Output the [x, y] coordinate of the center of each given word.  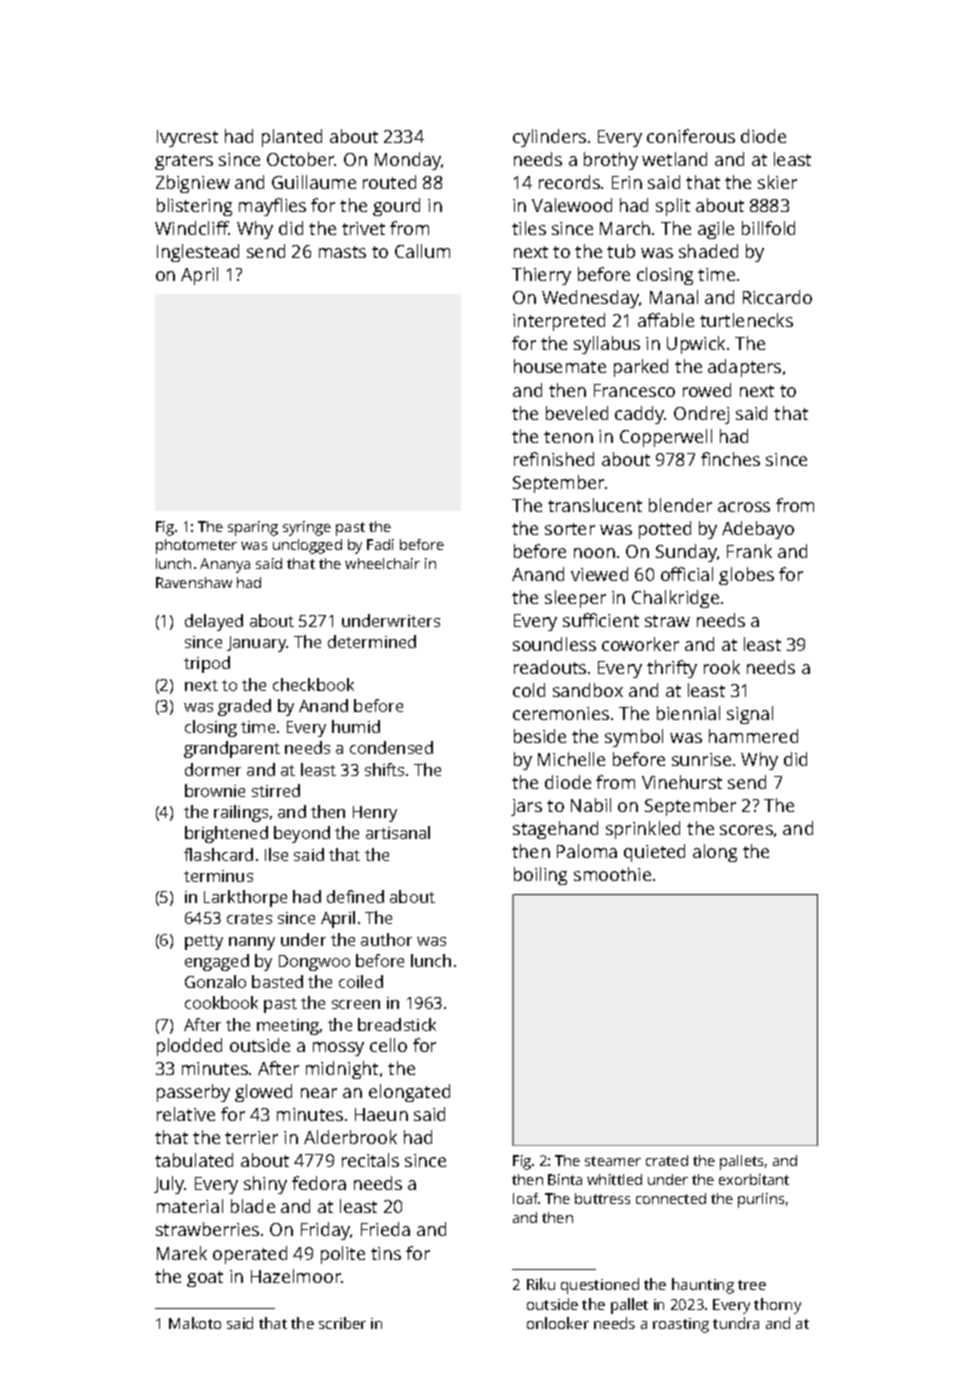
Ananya [225, 565]
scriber [342, 1323]
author [386, 939]
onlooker [558, 1323]
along [715, 853]
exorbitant [754, 1179]
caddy [640, 415]
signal [750, 715]
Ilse [276, 854]
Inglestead [198, 253]
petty [204, 942]
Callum [422, 251]
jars [526, 807]
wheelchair [382, 563]
